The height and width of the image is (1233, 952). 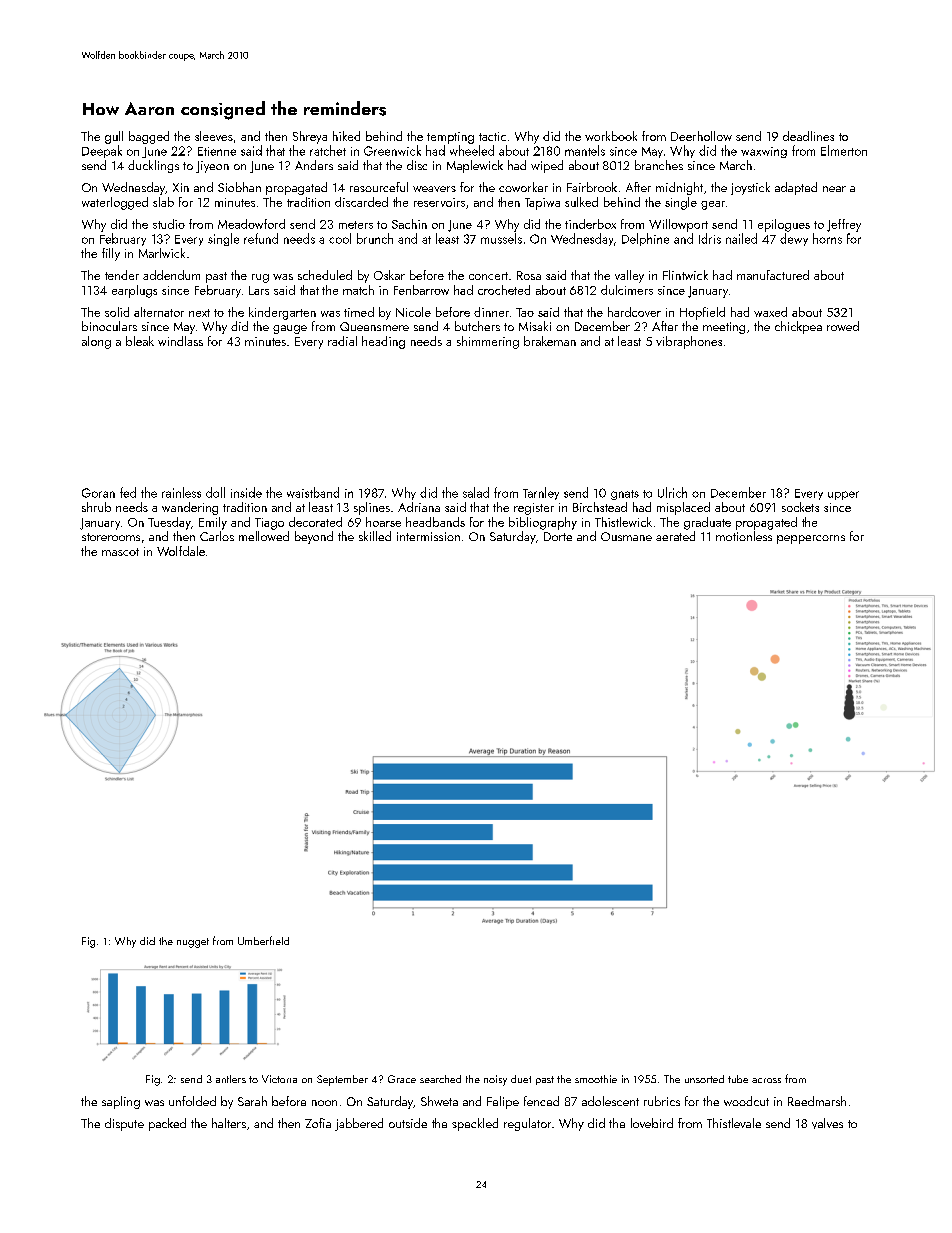 What do you see at coordinates (741, 238) in the image?
I see `nailed` at bounding box center [741, 238].
